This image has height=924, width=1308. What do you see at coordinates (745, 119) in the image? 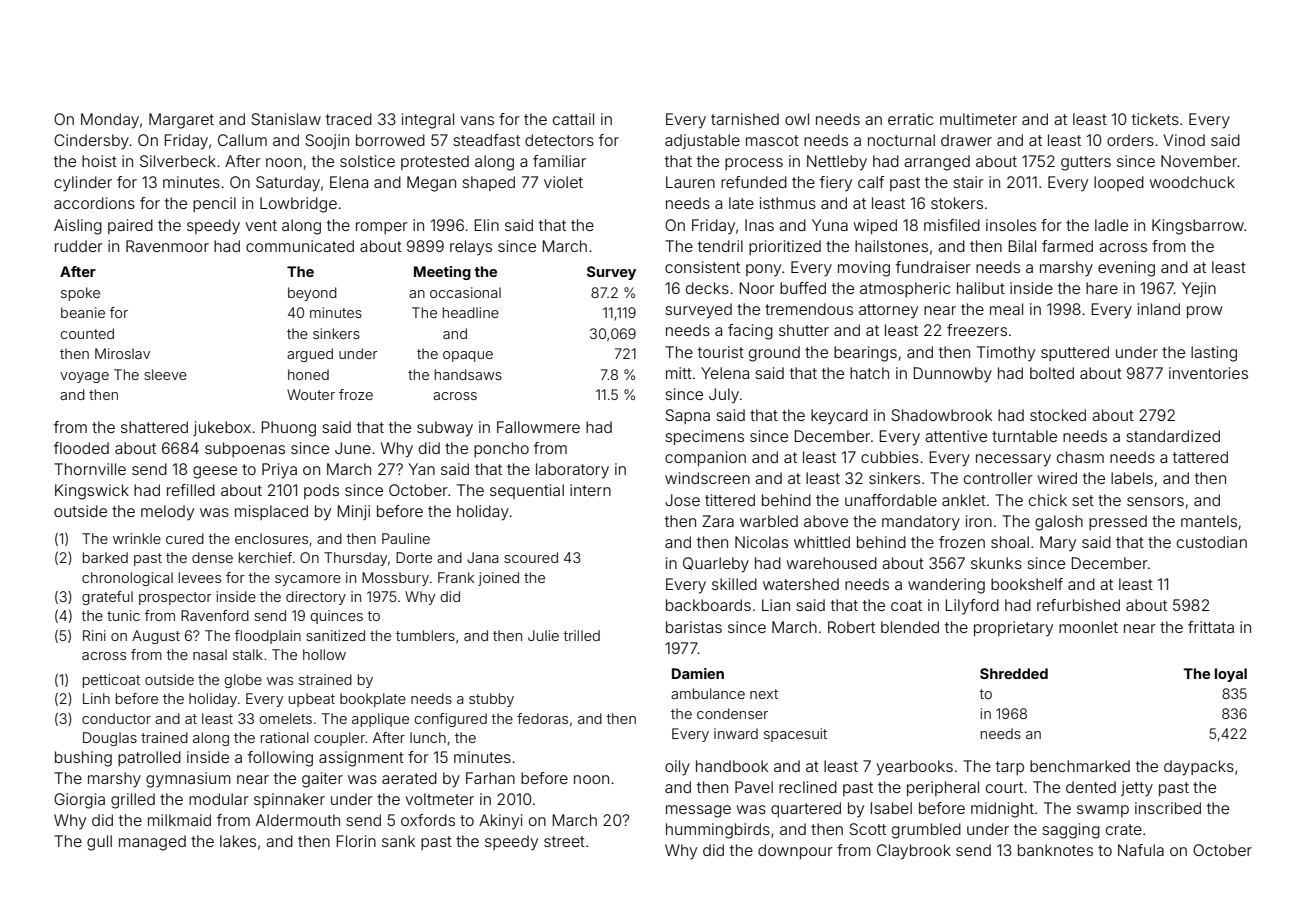
I see `tarnished` at bounding box center [745, 119].
